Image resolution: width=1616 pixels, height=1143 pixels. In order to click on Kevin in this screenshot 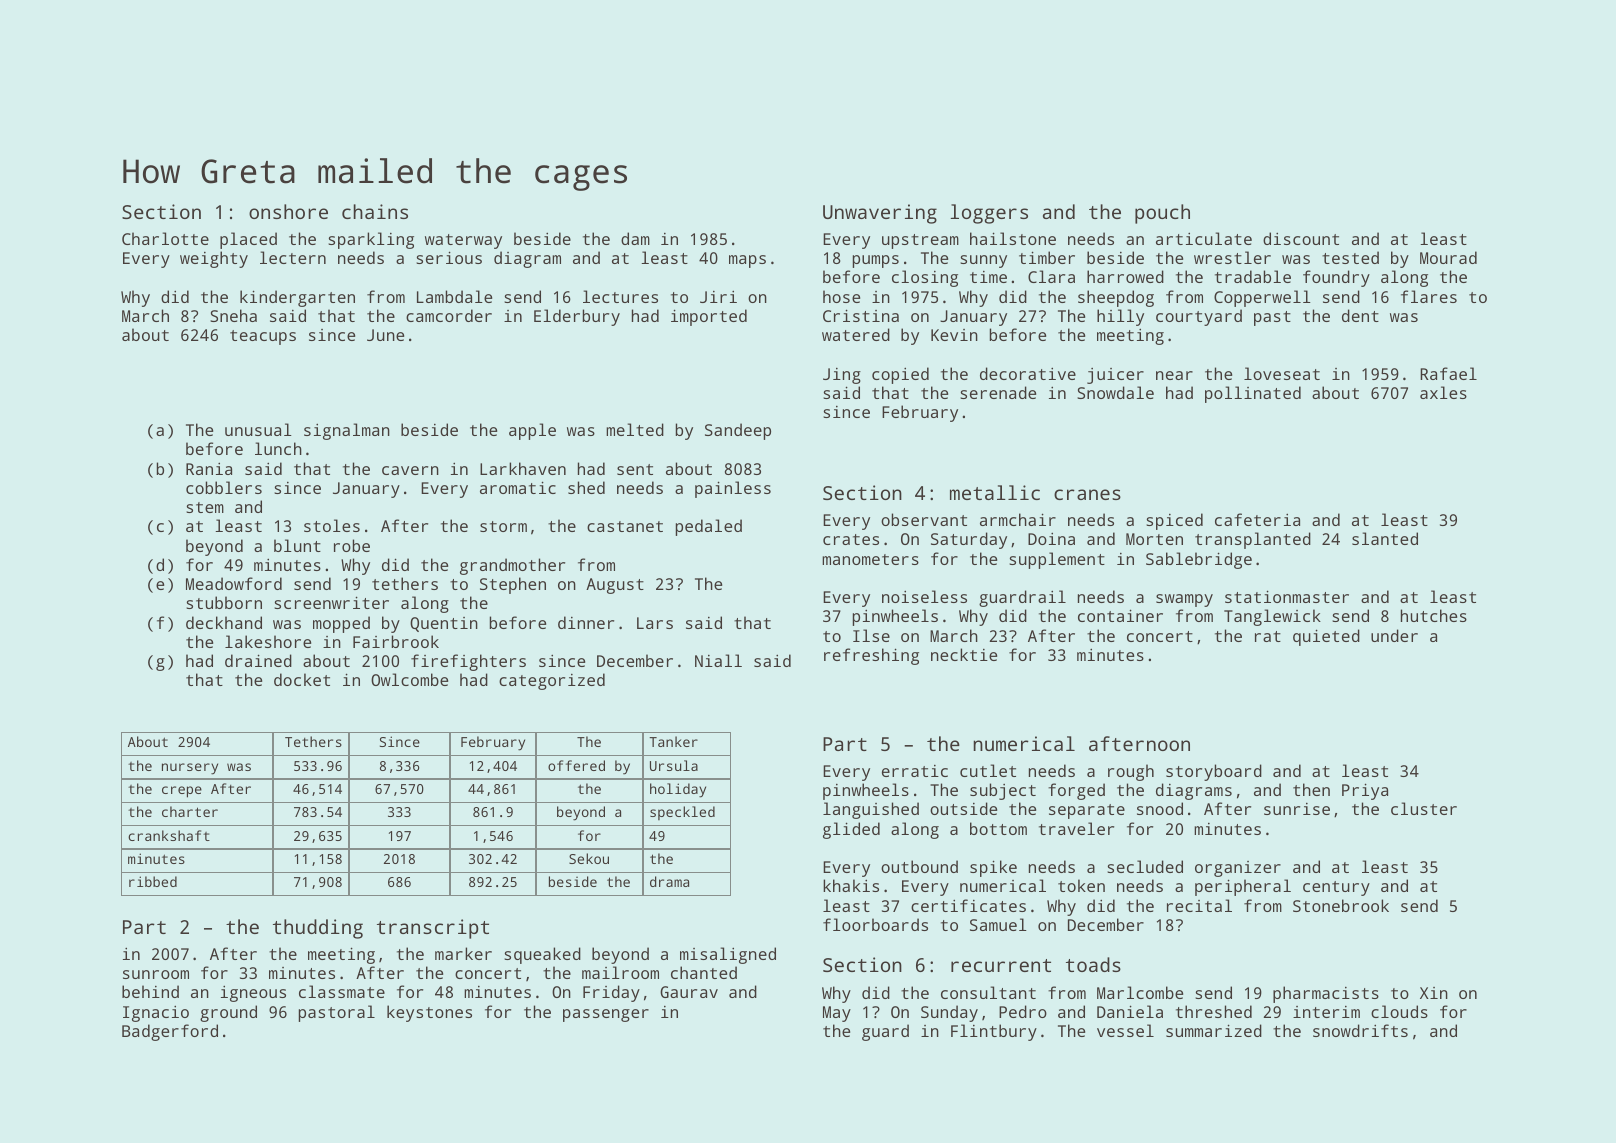, I will do `click(954, 335)`.
